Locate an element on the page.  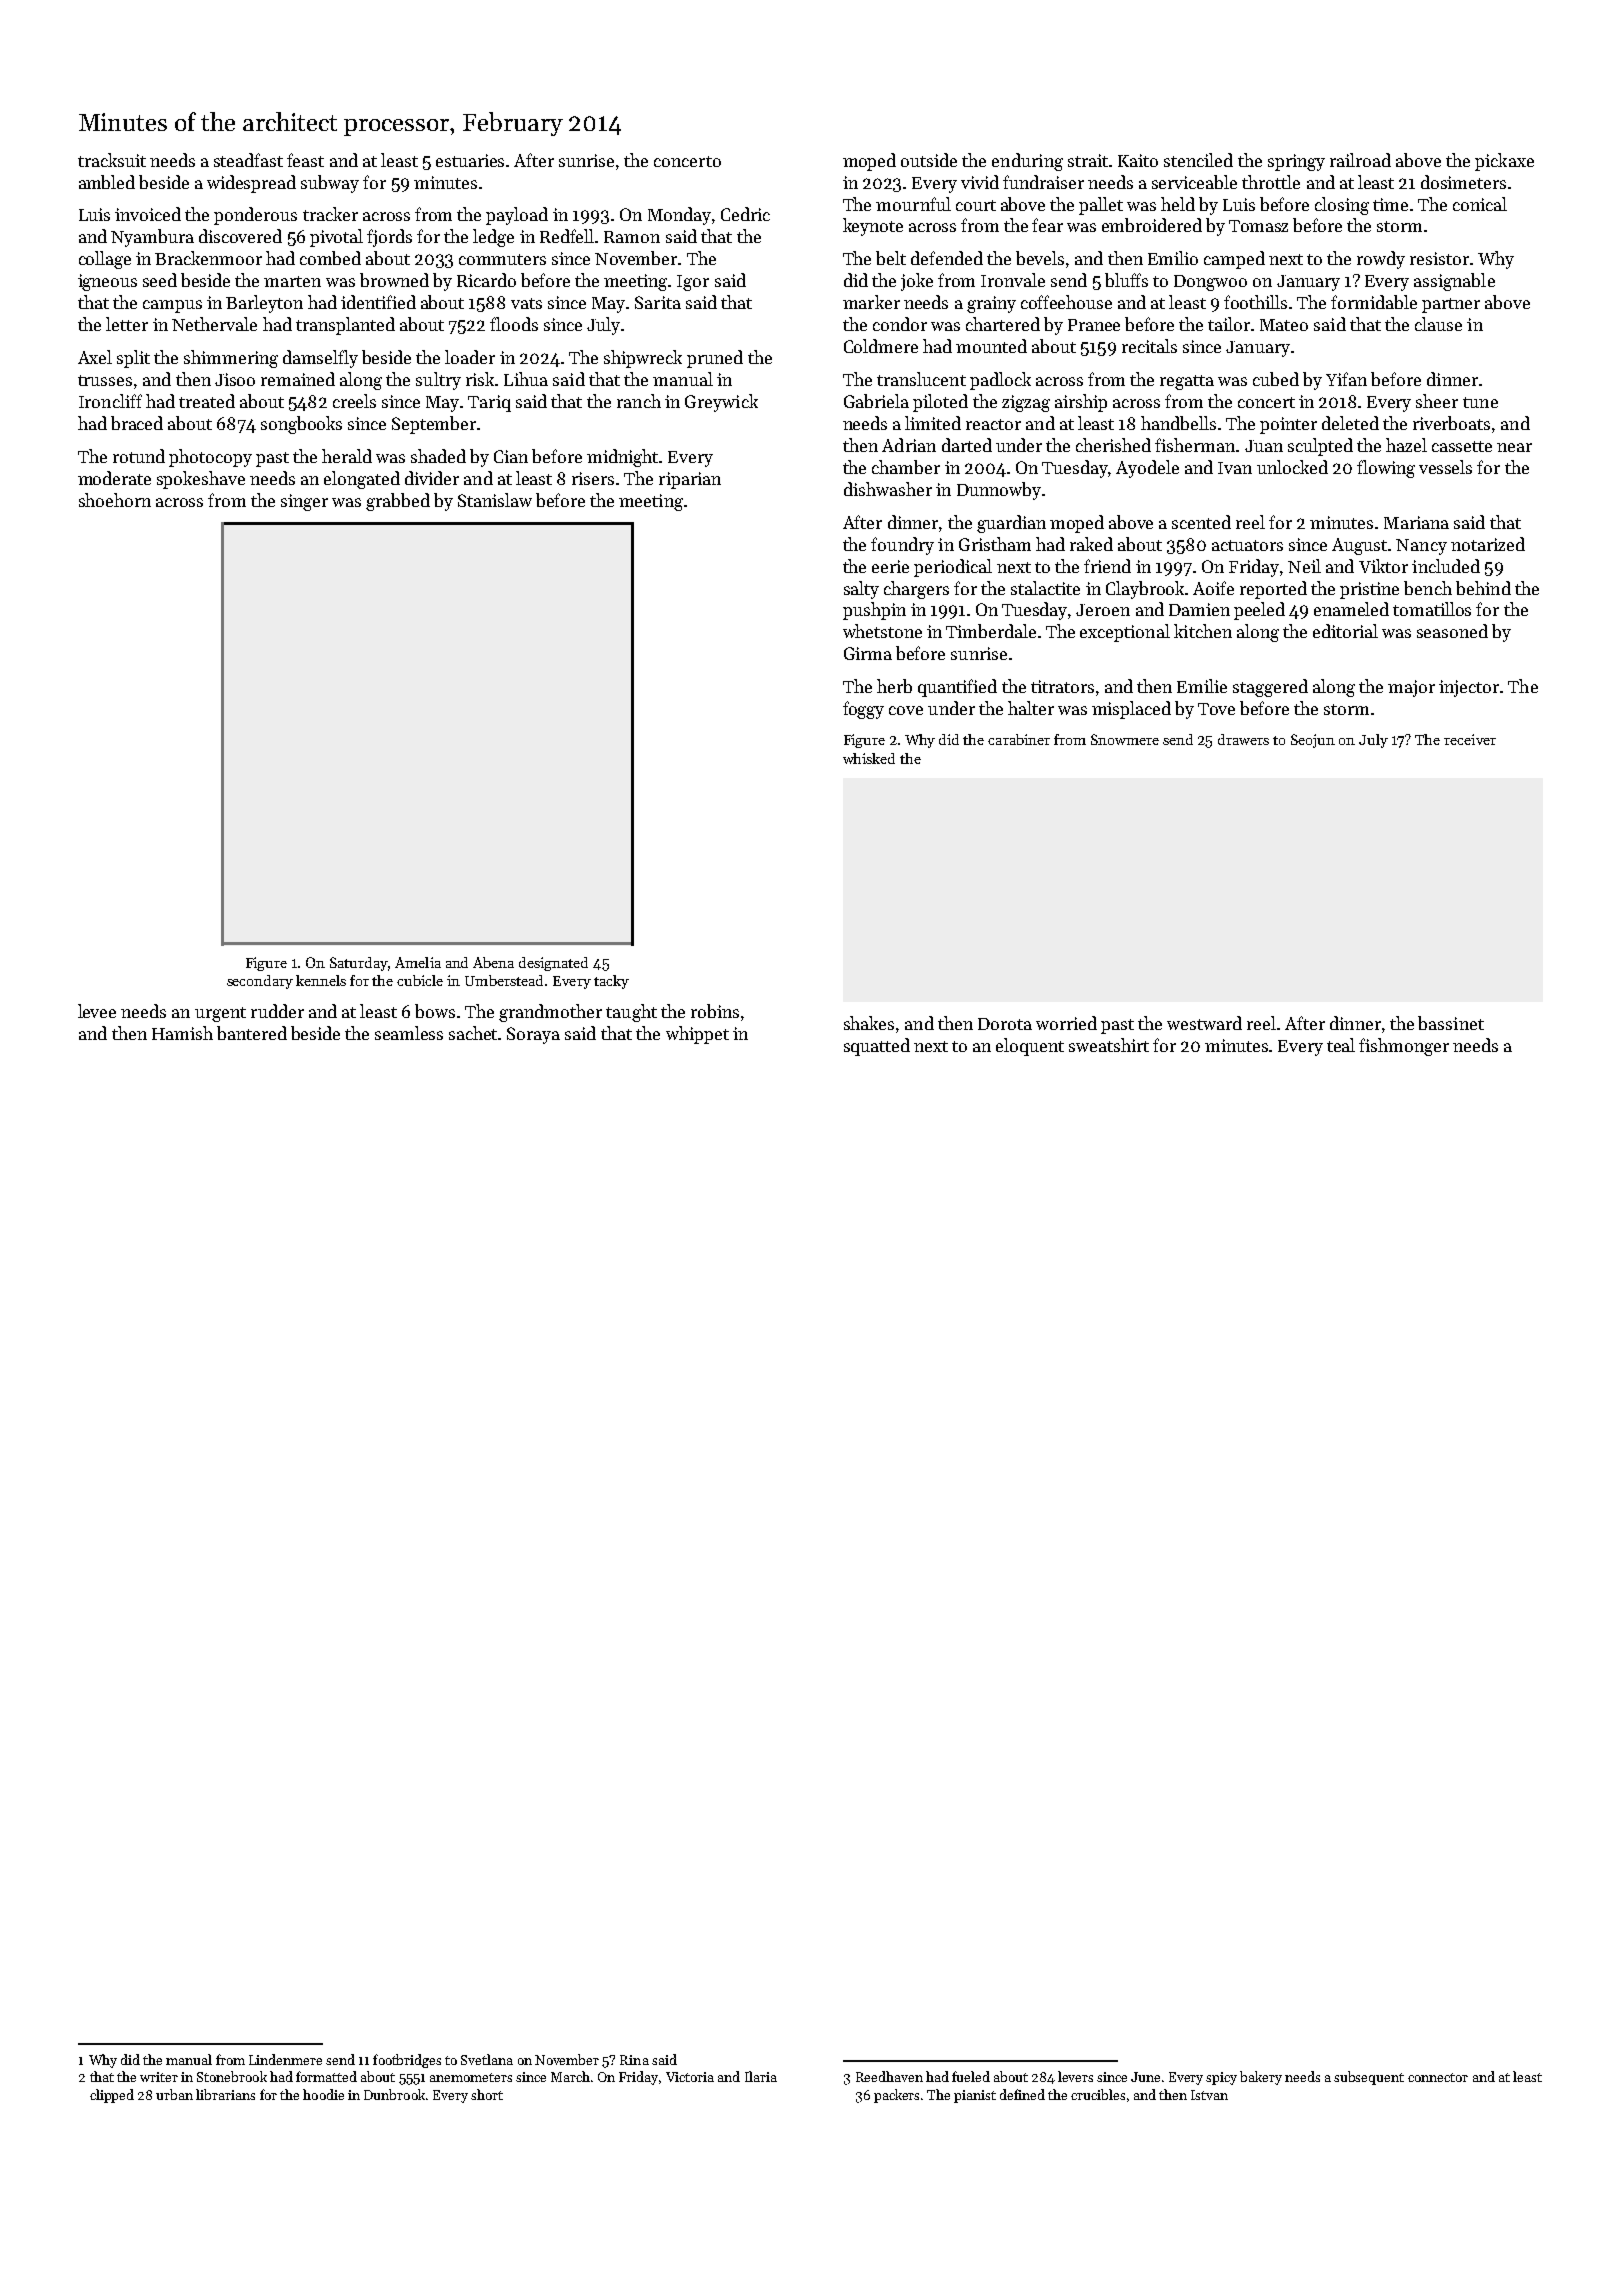
Lindenmere is located at coordinates (285, 2059).
